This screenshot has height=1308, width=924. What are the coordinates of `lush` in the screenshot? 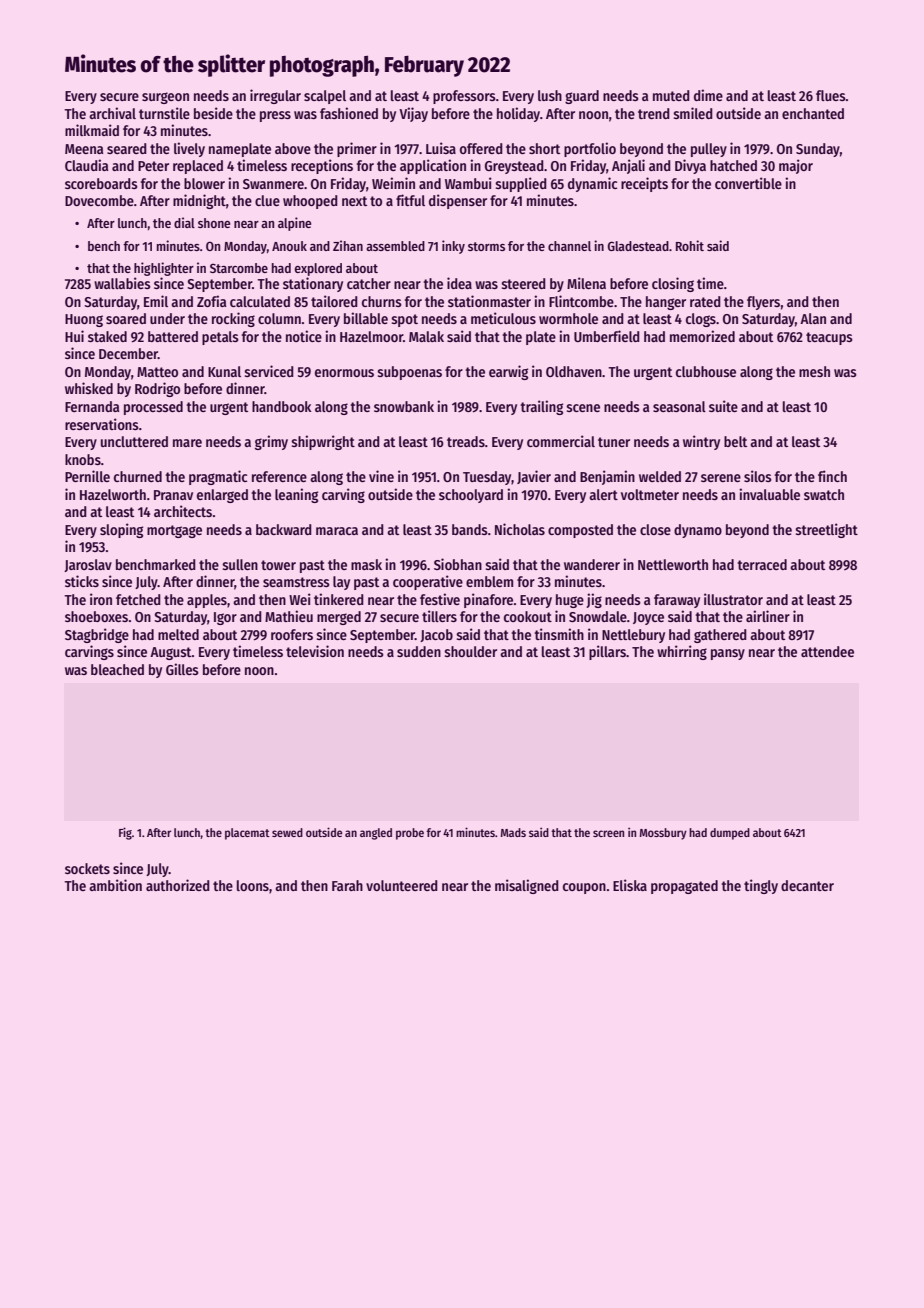 It's located at (550, 95).
